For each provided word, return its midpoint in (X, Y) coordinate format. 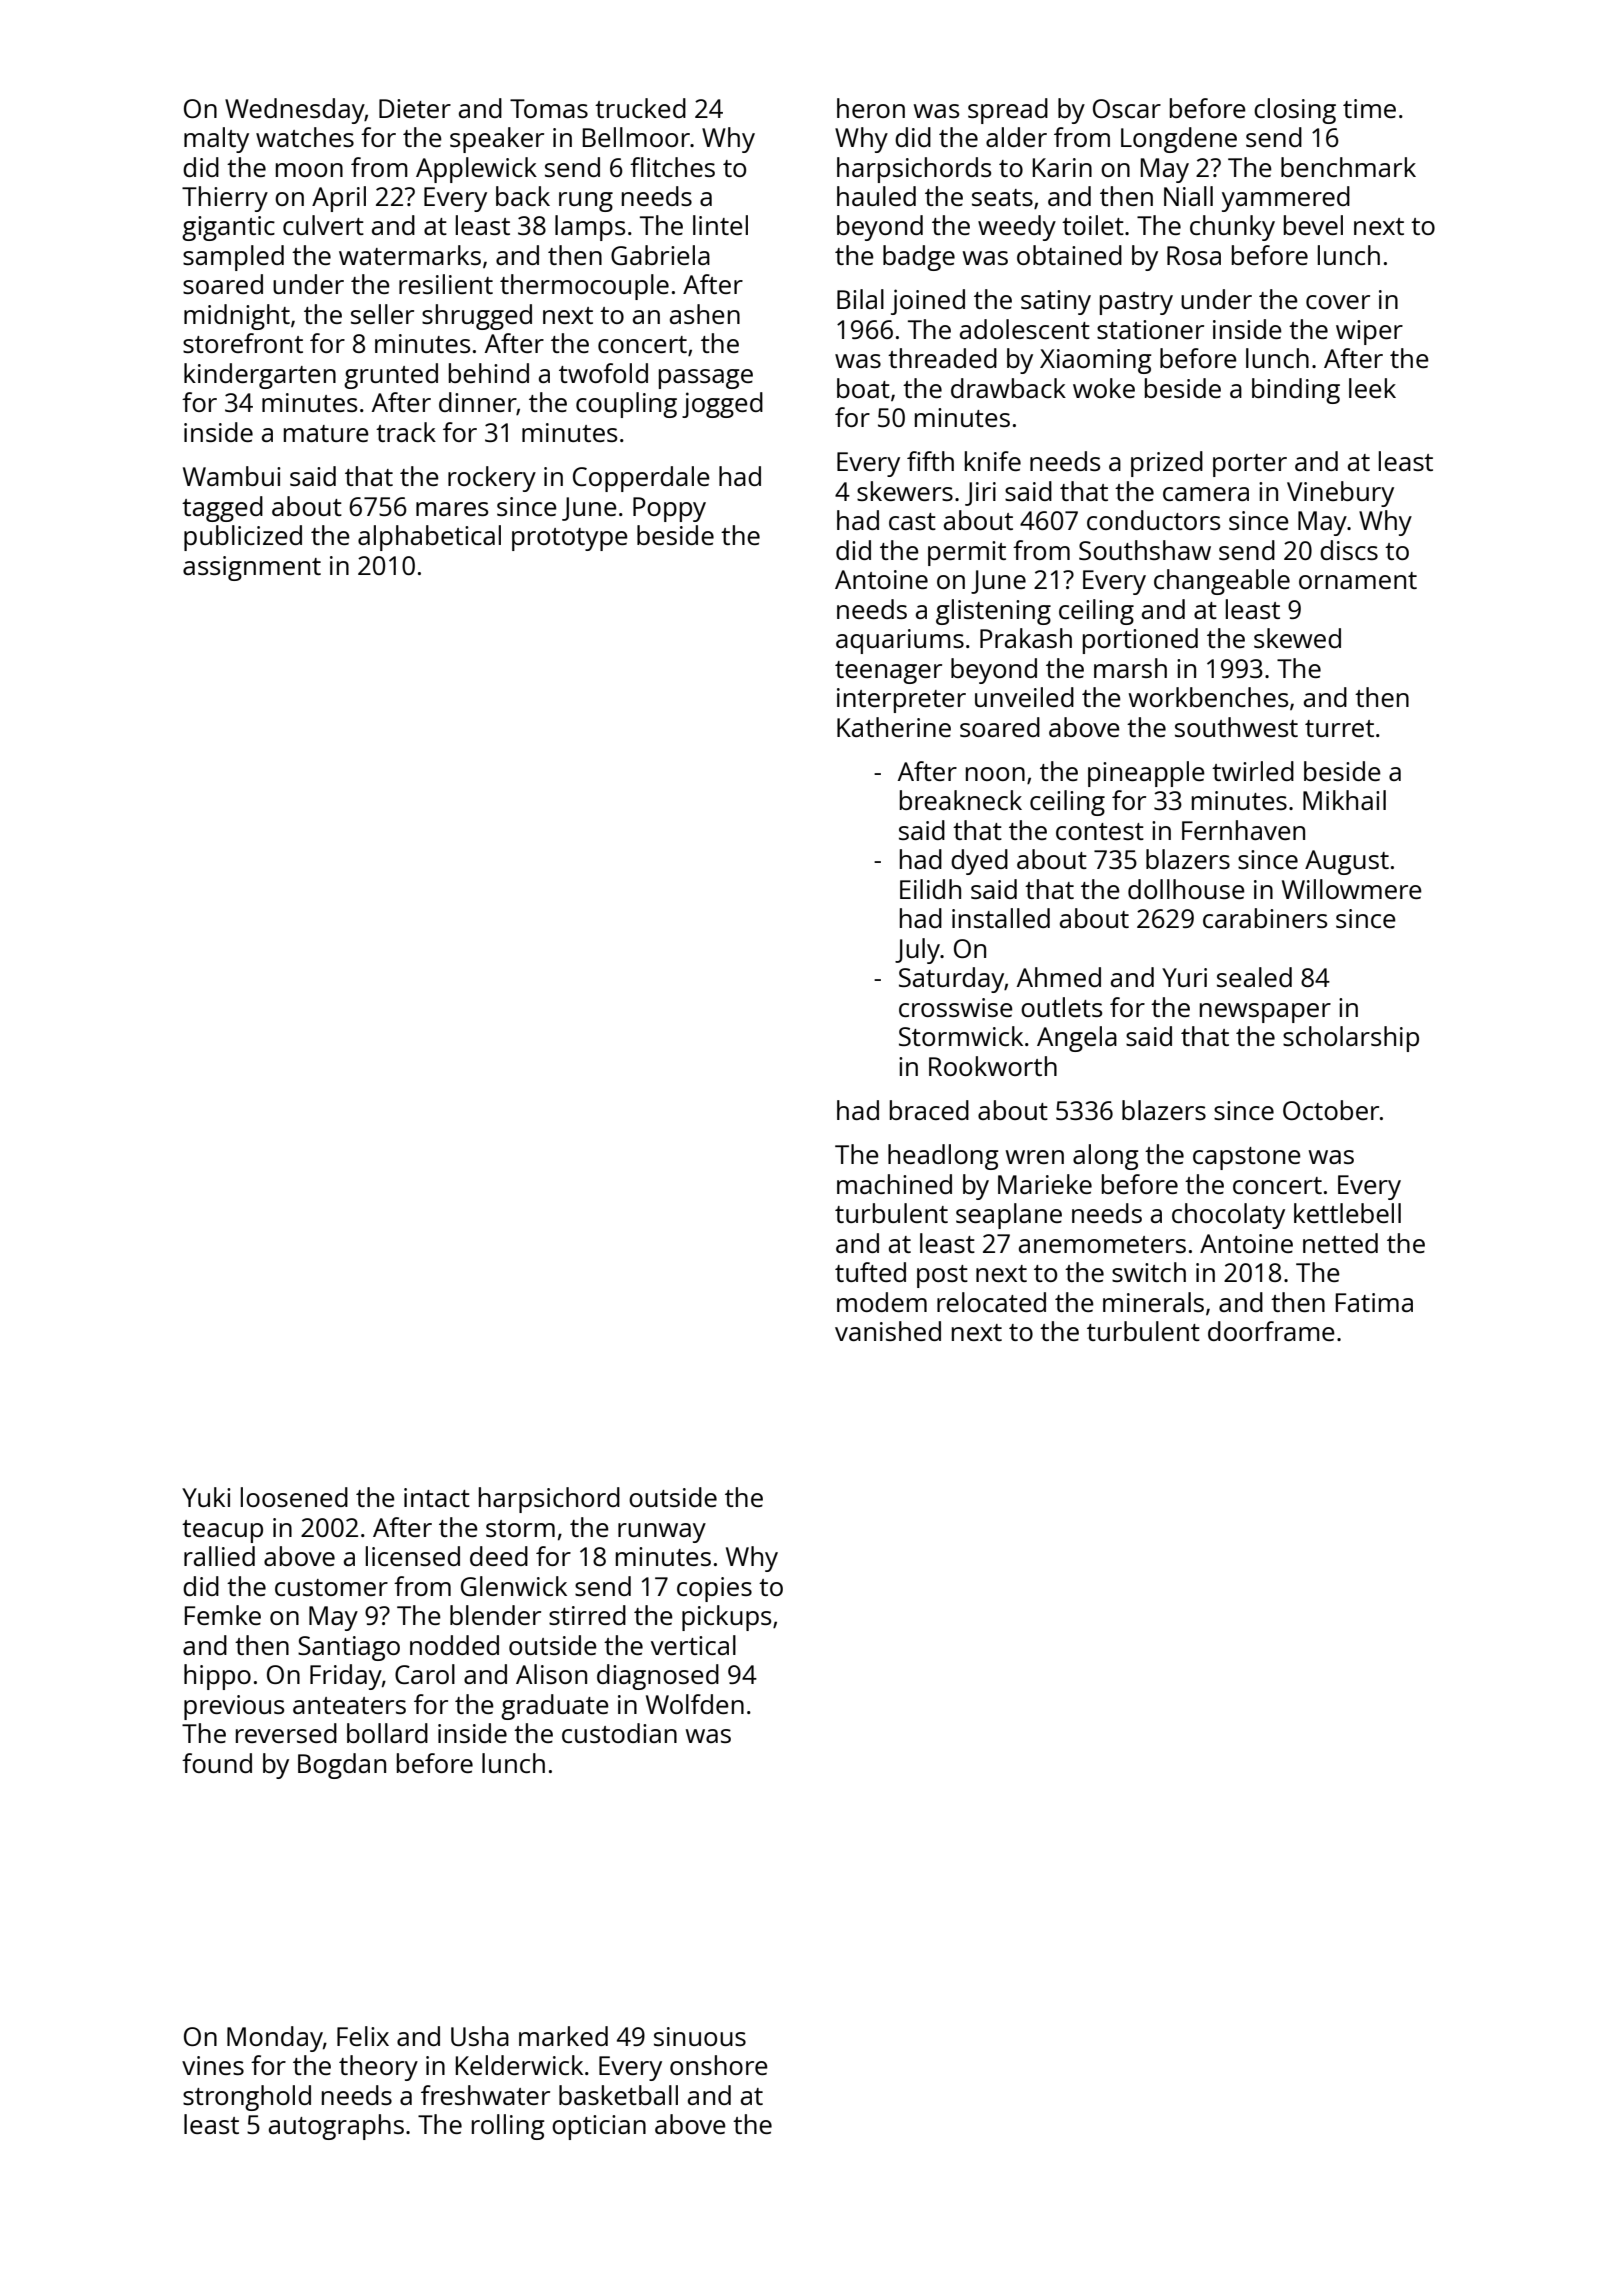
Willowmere (1352, 889)
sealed (1254, 977)
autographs (336, 2127)
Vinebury (1340, 494)
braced (929, 1110)
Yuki (206, 1497)
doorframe (1271, 1331)
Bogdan (342, 1766)
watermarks (410, 255)
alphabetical (429, 538)
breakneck (961, 800)
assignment (252, 568)
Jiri (980, 494)
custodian (619, 1733)
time (1369, 108)
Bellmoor (636, 137)
